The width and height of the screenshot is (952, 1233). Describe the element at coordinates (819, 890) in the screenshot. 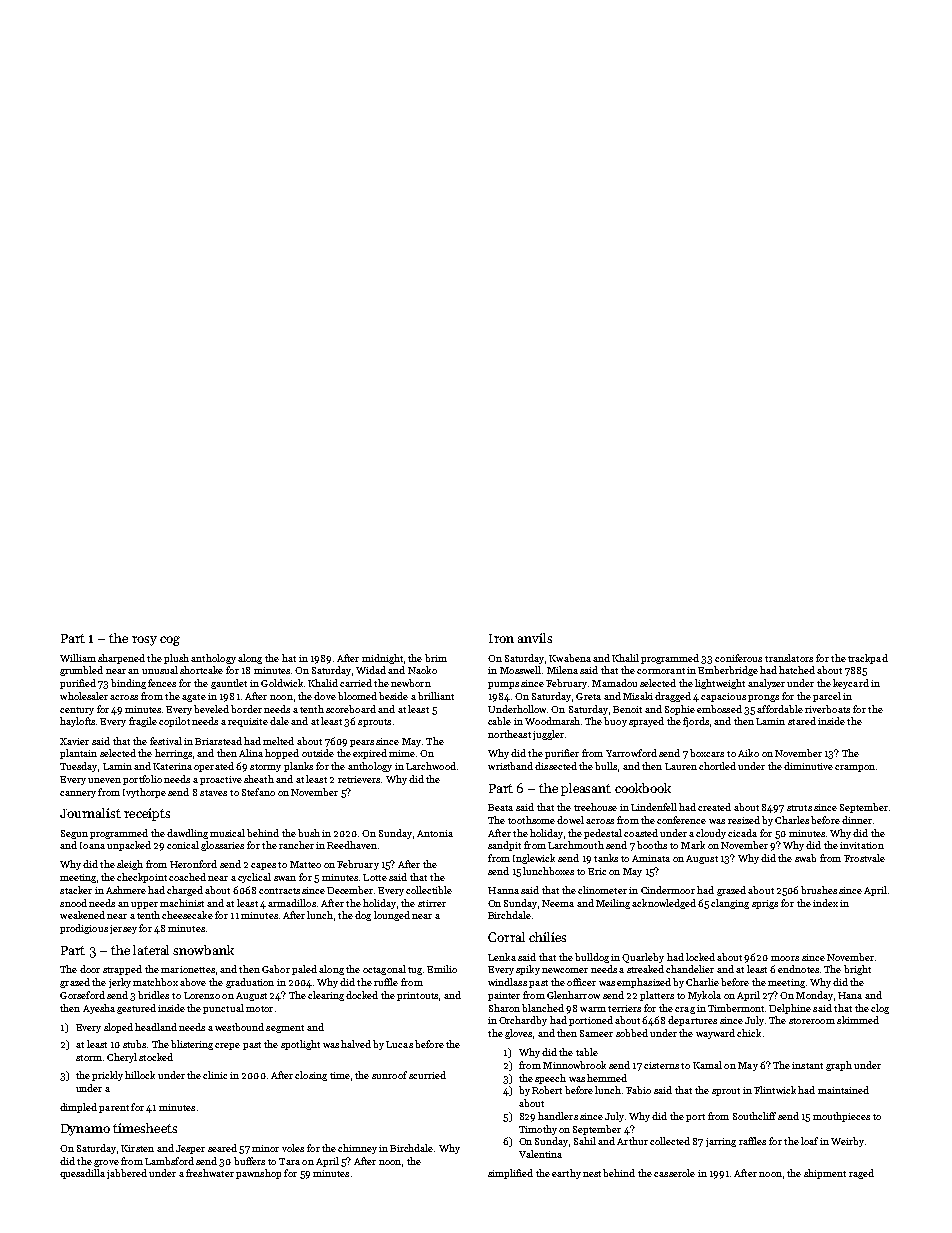

I see `brushes` at that location.
